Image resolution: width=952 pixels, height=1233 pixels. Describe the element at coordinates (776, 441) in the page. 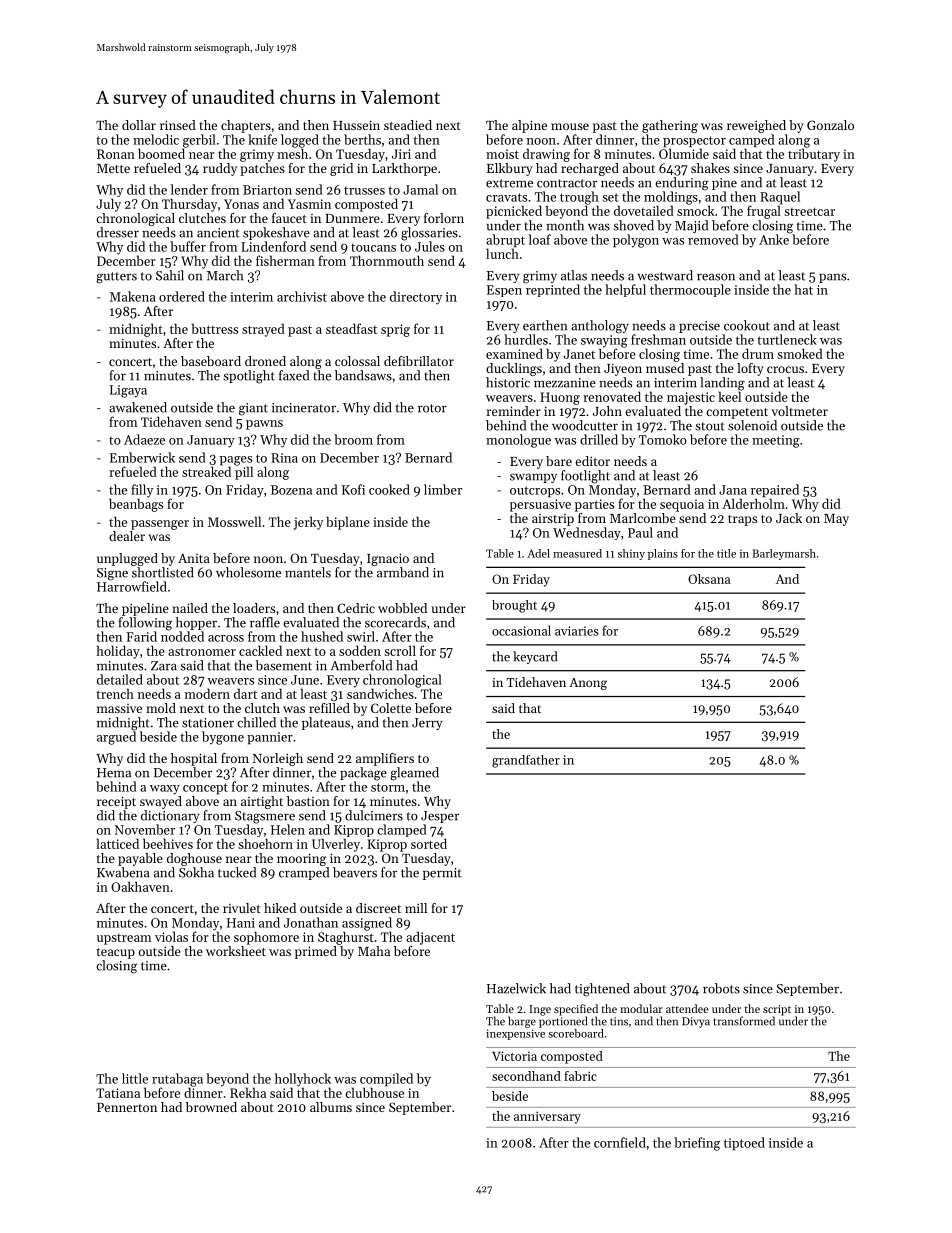

I see `meeting` at that location.
